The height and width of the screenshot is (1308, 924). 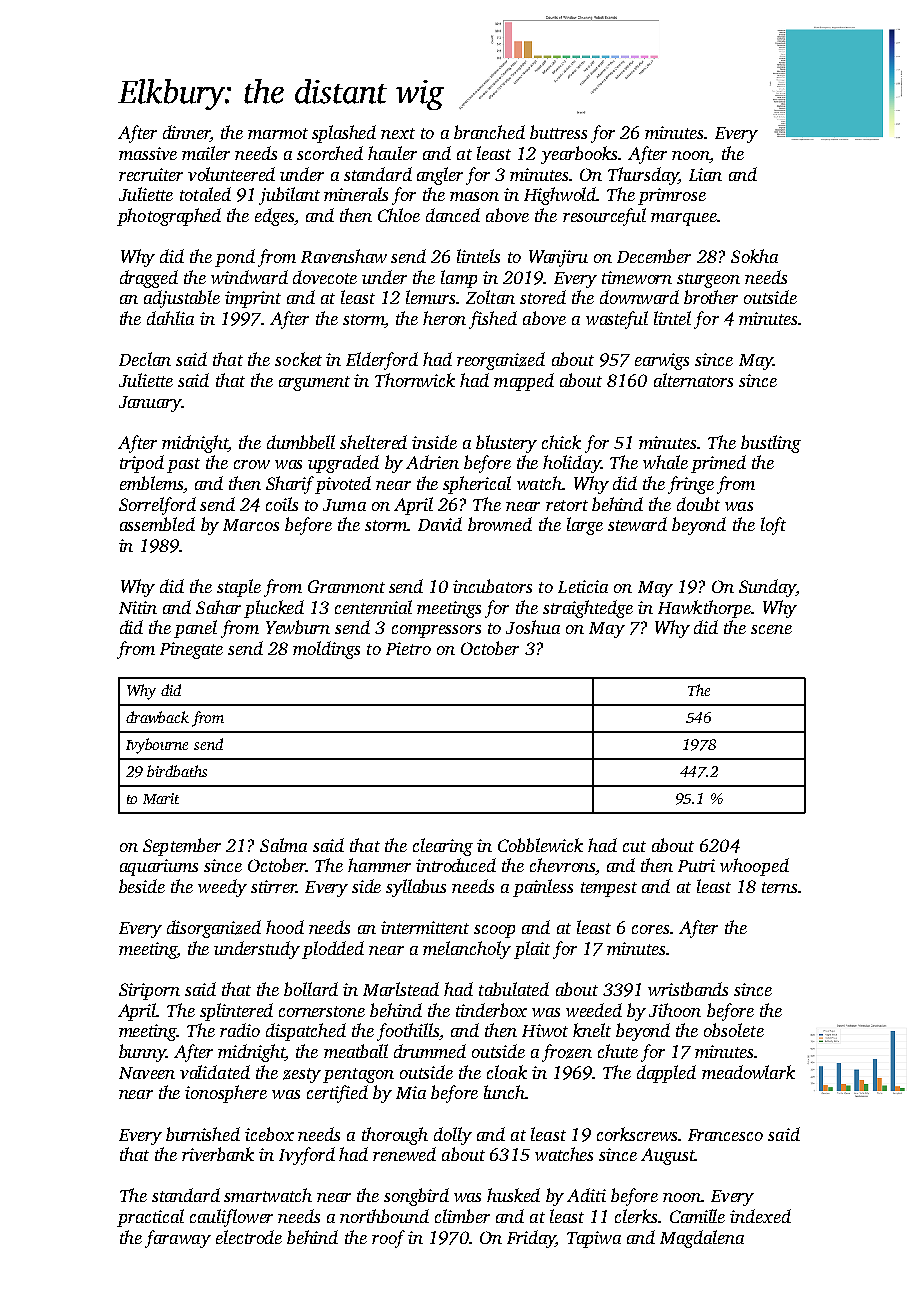 I want to click on branched, so click(x=489, y=132).
